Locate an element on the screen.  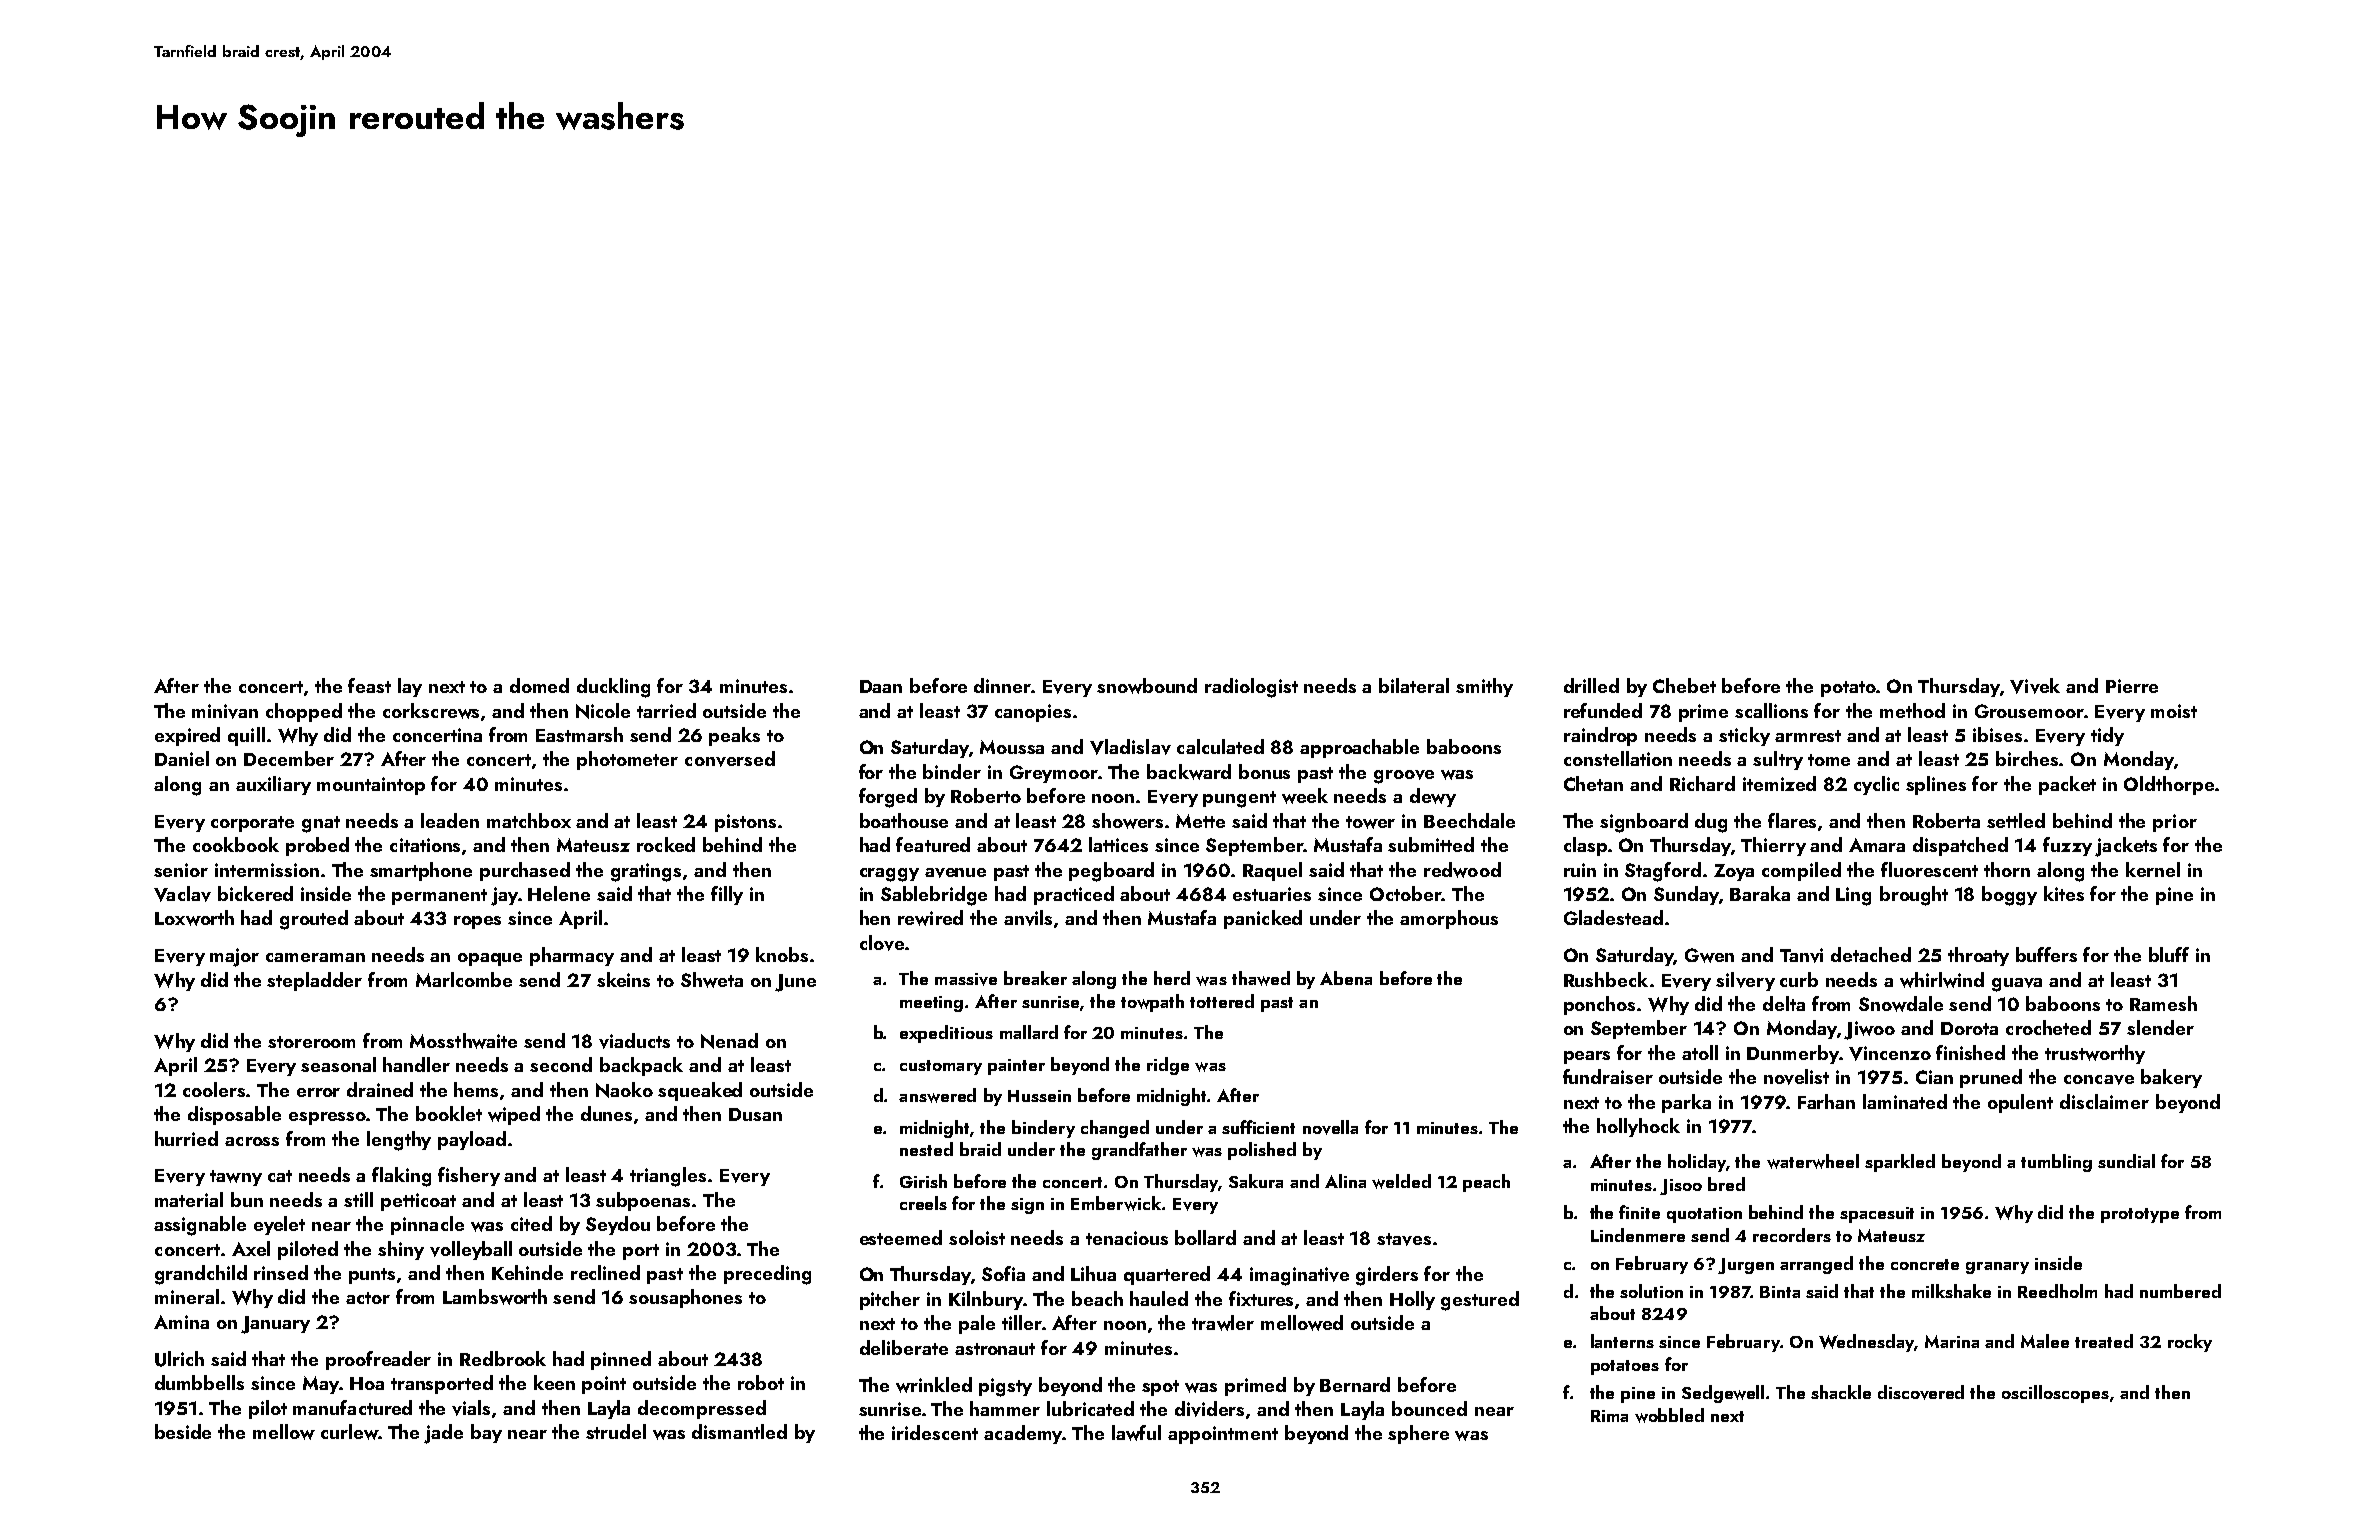
senior is located at coordinates (181, 870).
